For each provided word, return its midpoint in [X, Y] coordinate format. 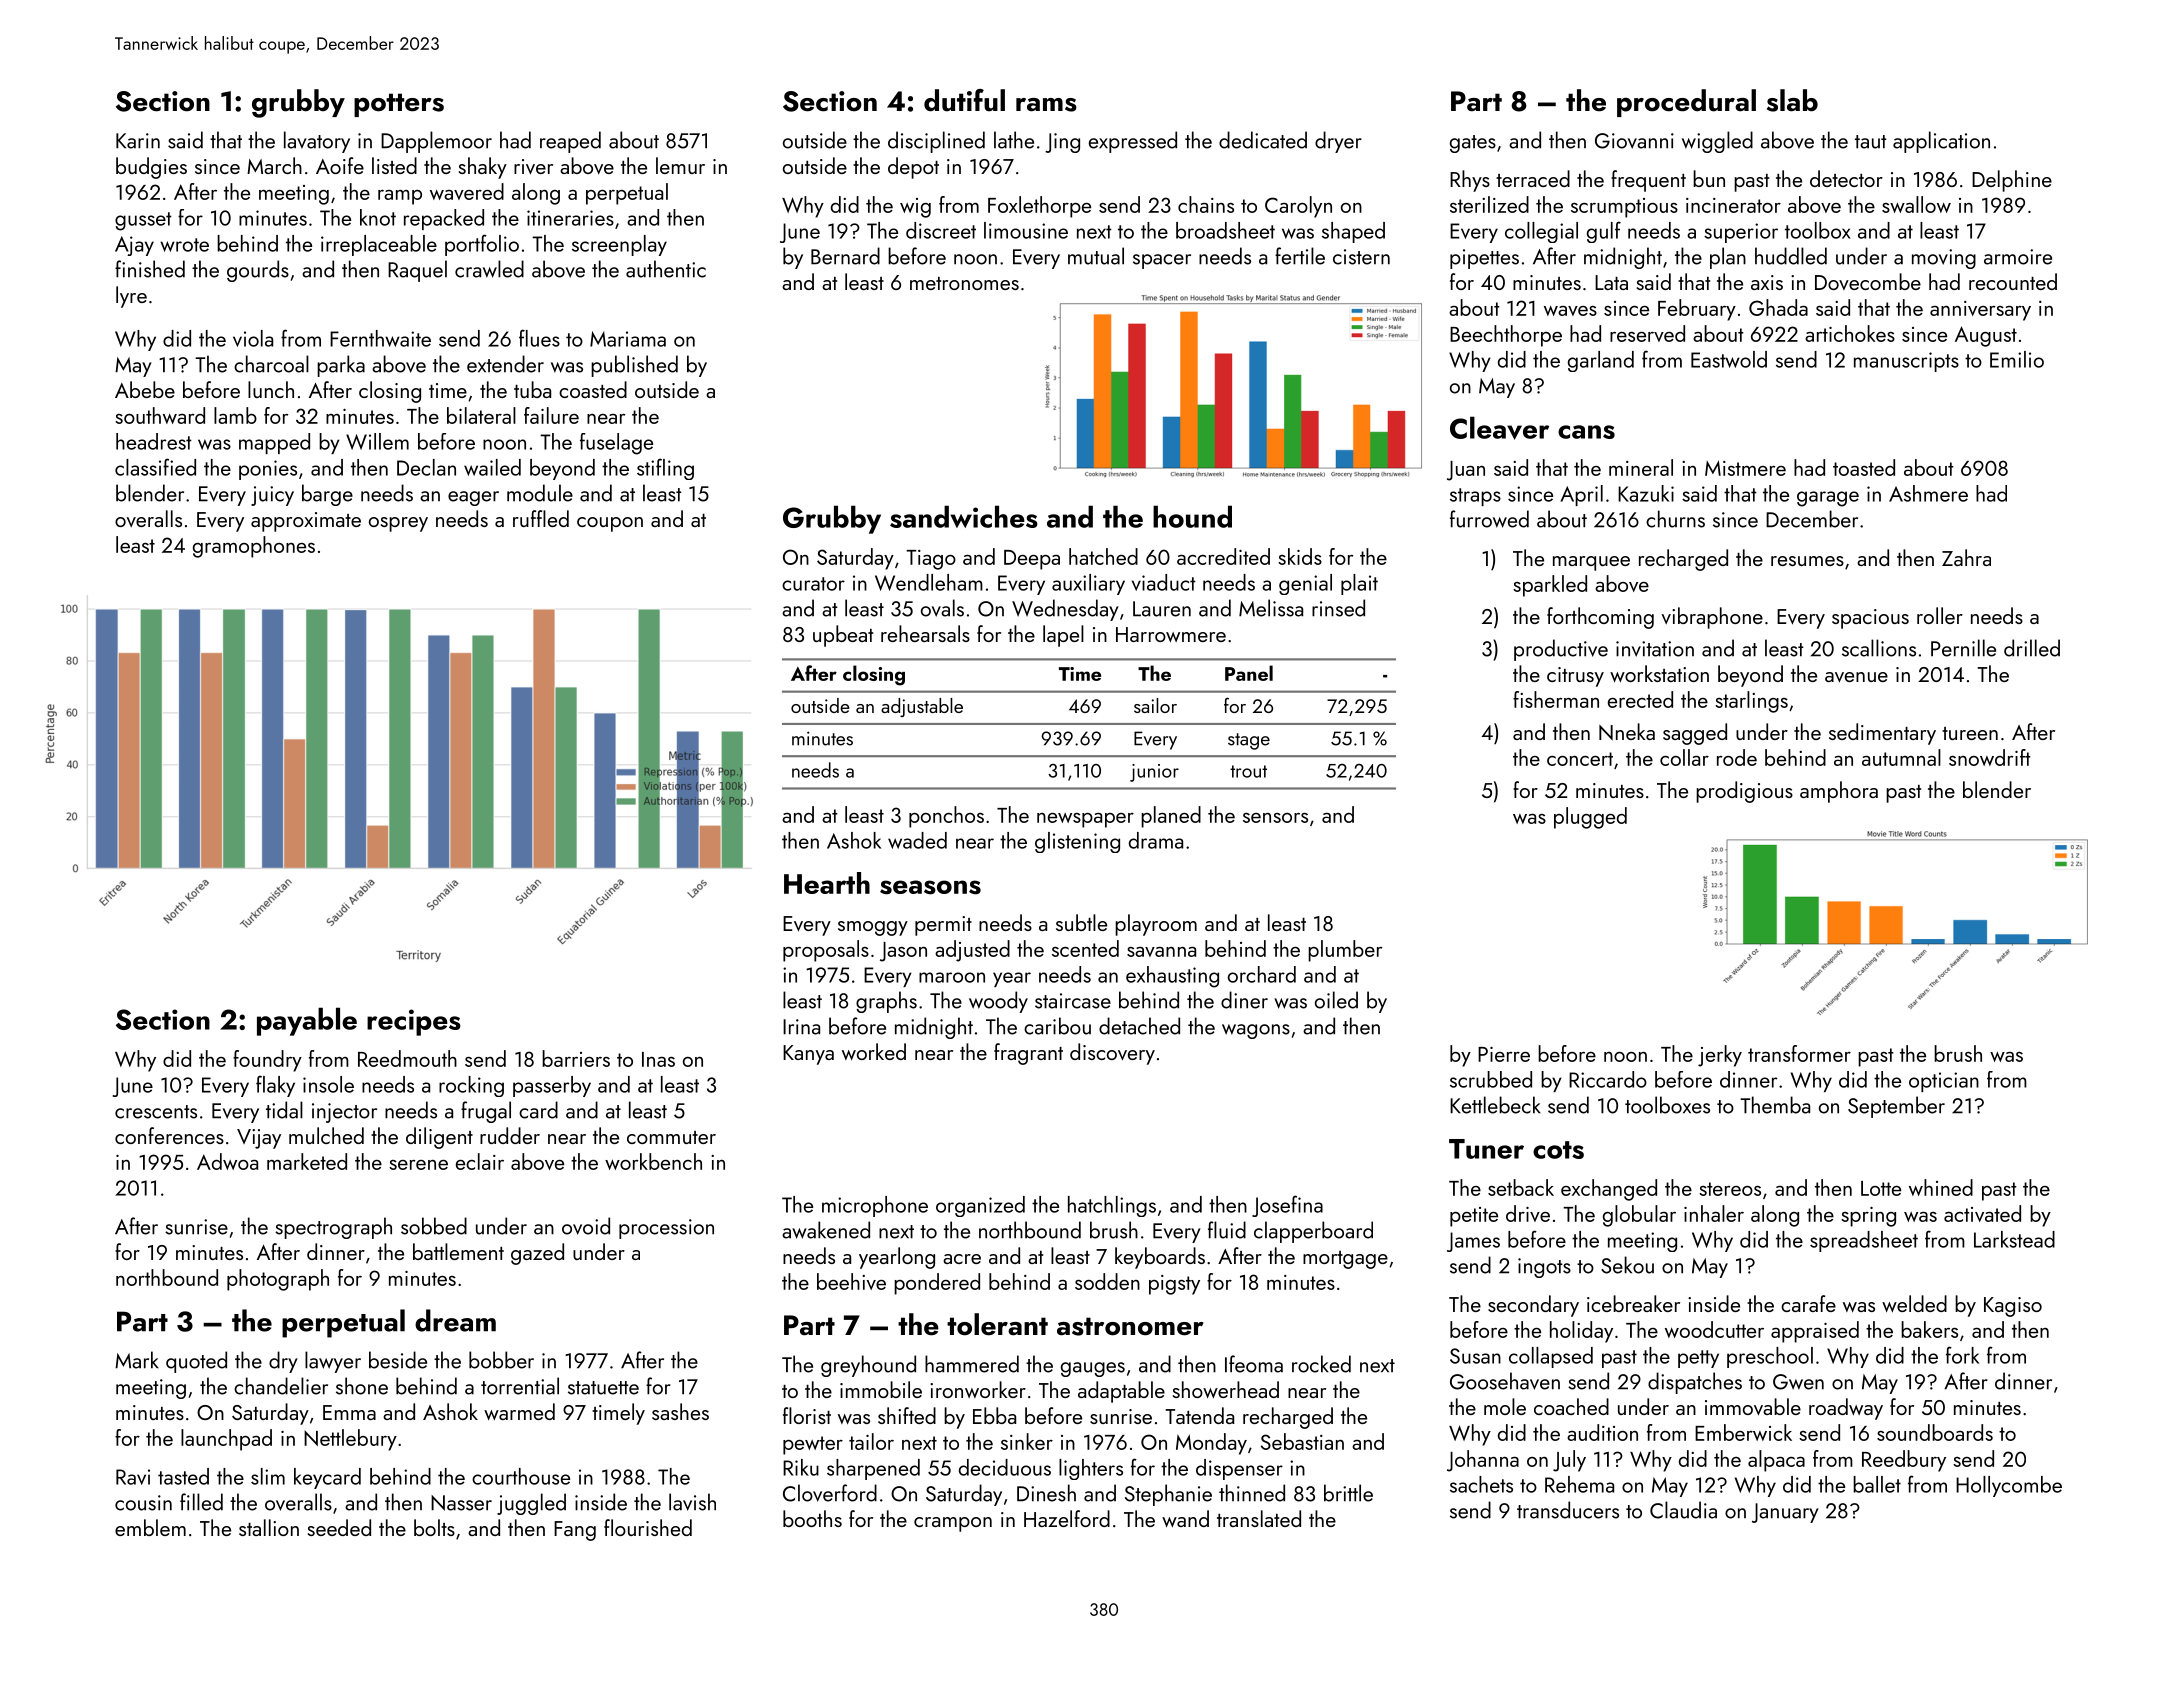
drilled [2032, 648]
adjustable [922, 707]
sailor [1155, 705]
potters [399, 105]
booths [812, 1518]
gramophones [254, 547]
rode [1737, 757]
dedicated [1263, 140]
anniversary [1980, 311]
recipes [414, 1022]
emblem [150, 1527]
